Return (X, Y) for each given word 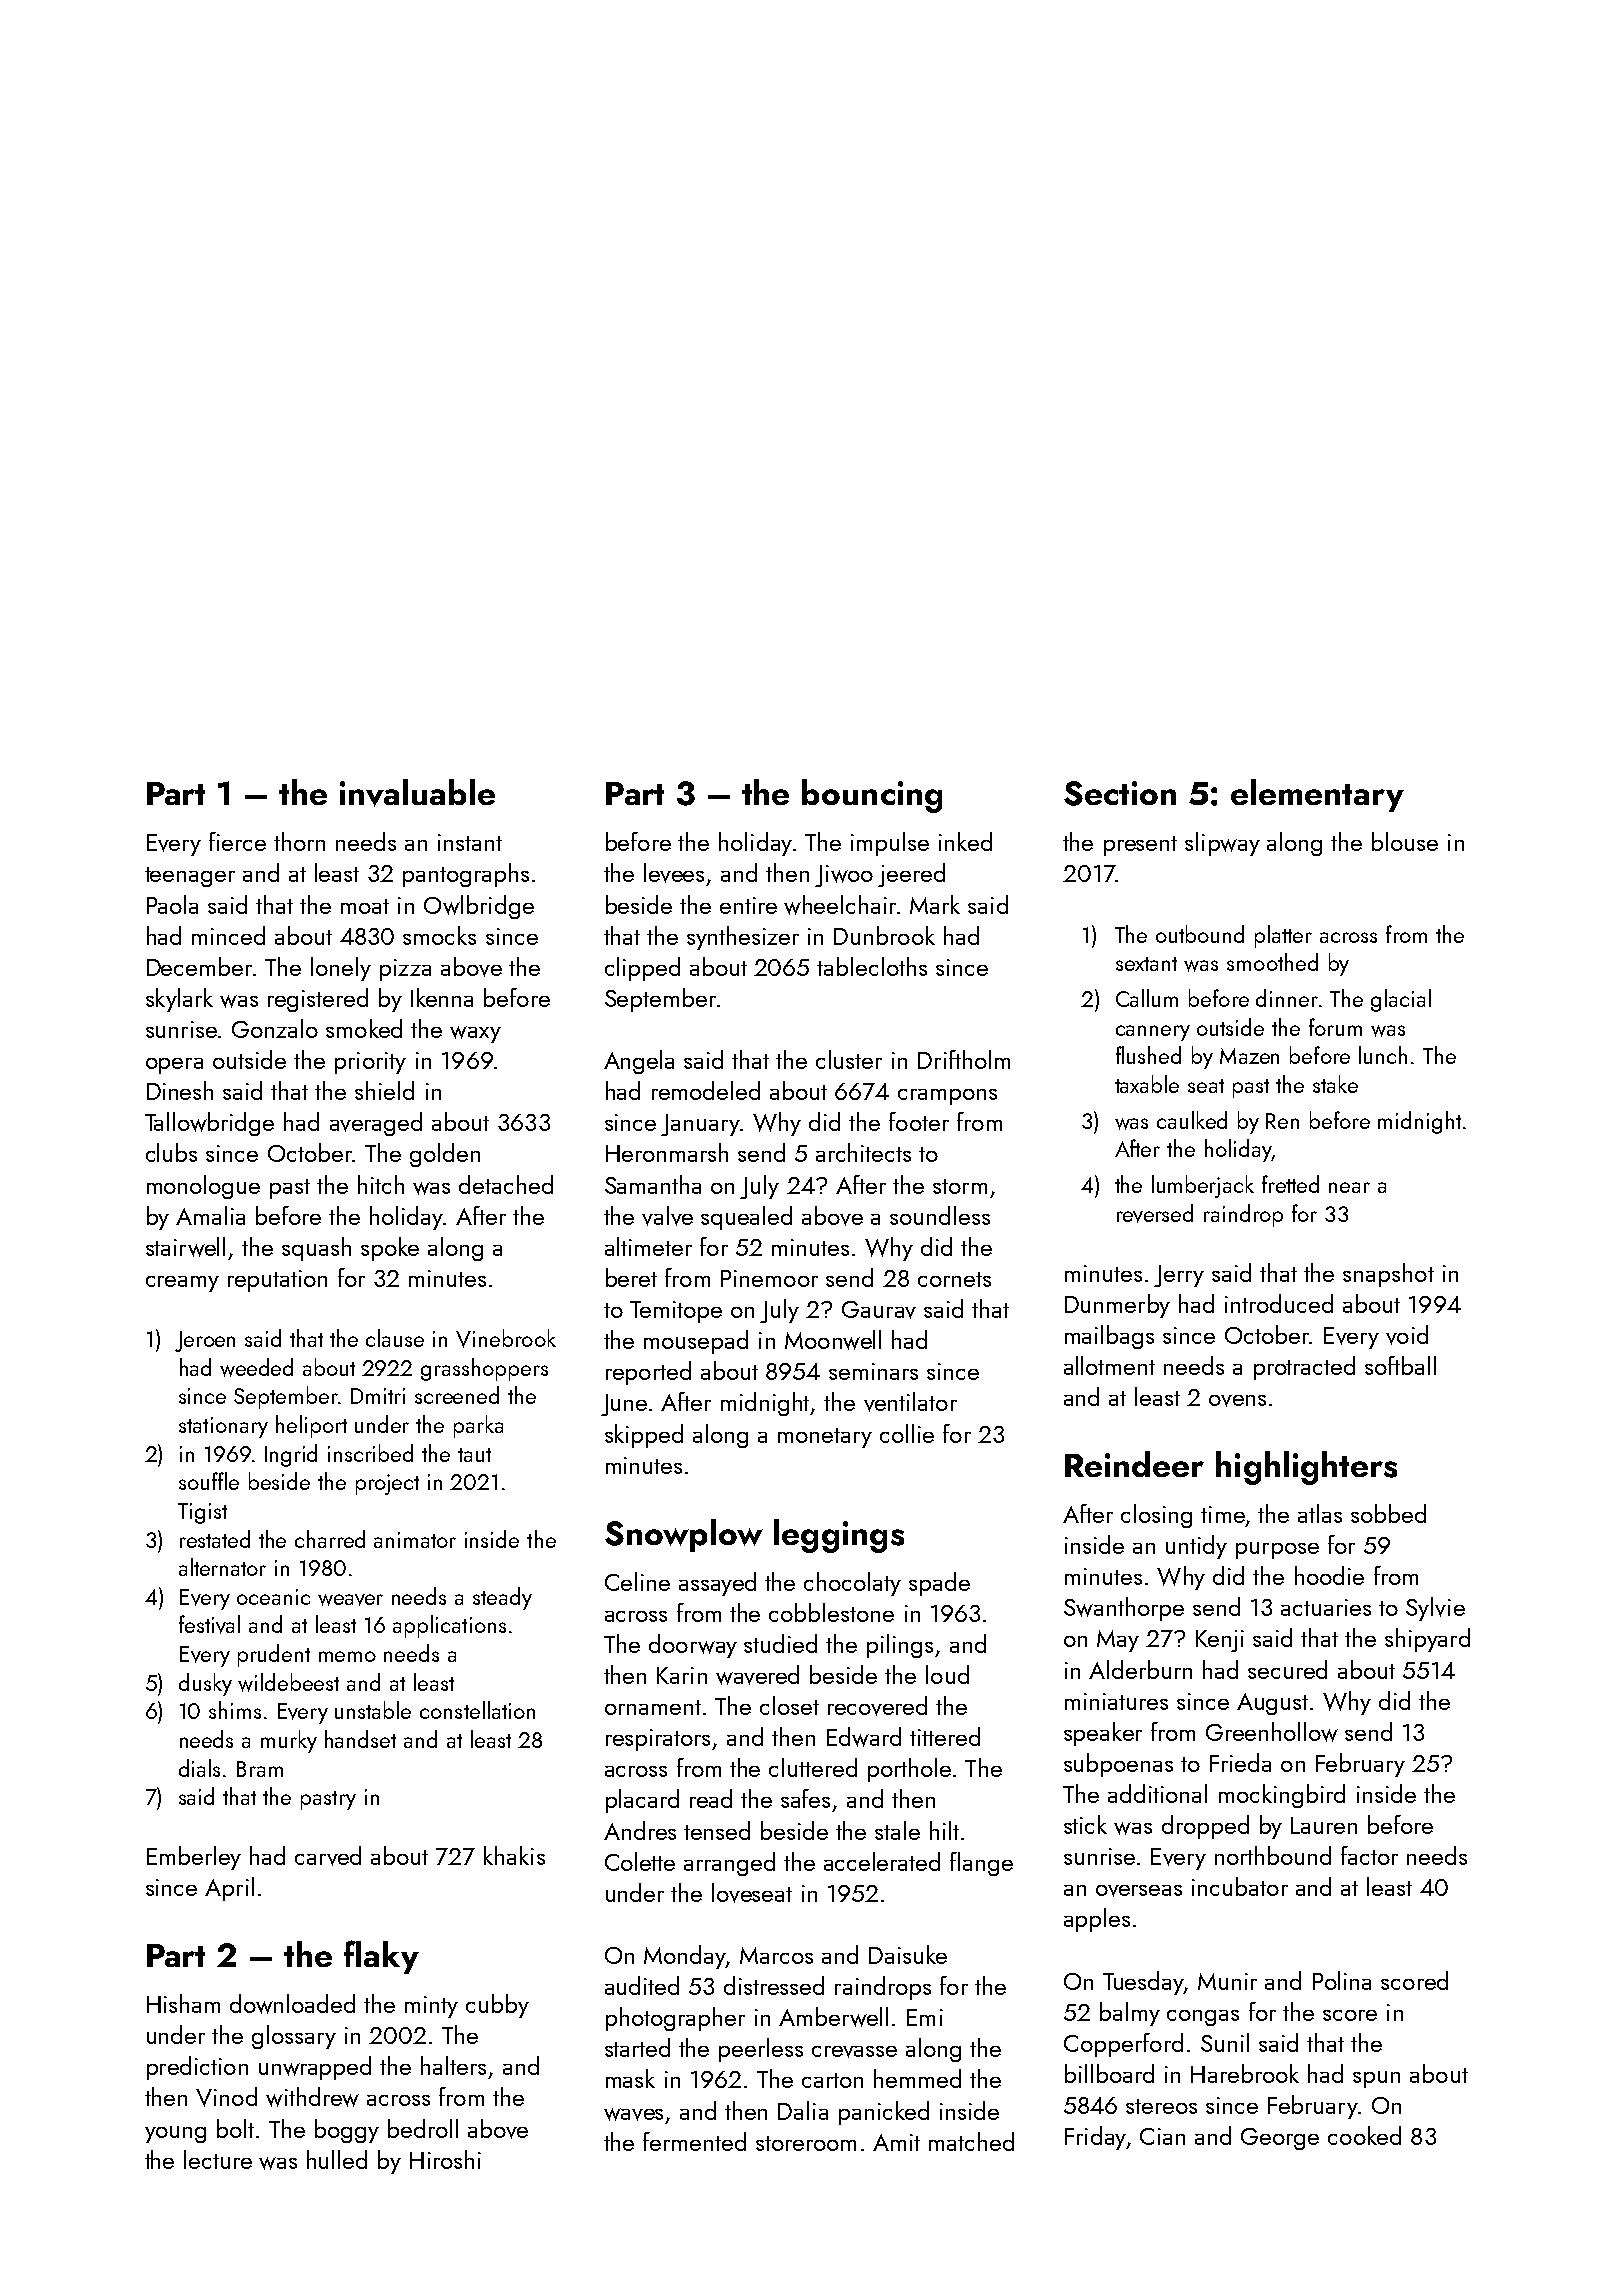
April (229, 1889)
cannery (1153, 1033)
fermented (694, 2141)
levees (674, 873)
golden (445, 1155)
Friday (1095, 2138)
